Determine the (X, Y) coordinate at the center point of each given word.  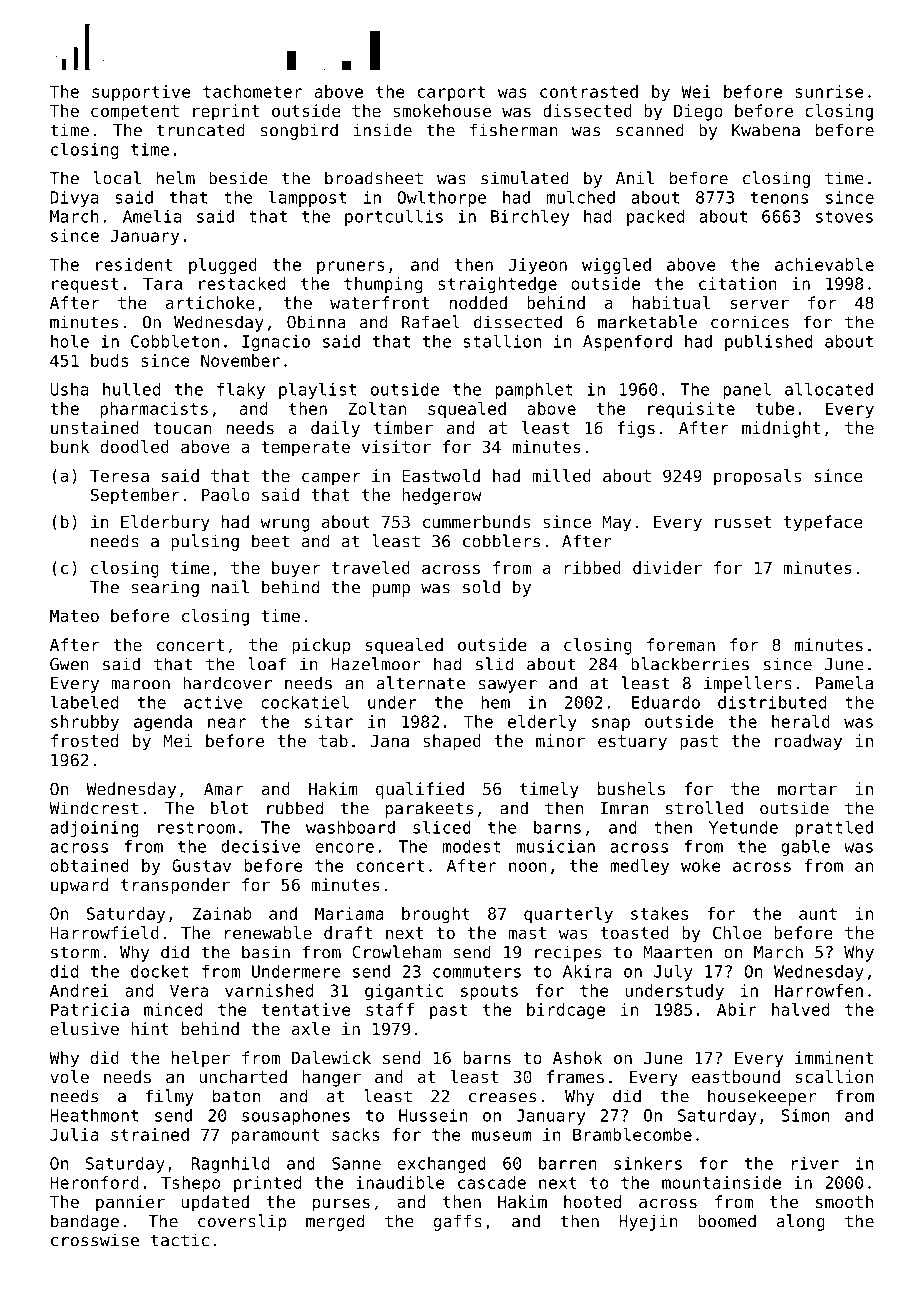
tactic (180, 1240)
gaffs (458, 1222)
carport (451, 93)
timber (403, 427)
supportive (141, 93)
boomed (727, 1221)
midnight (781, 429)
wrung (284, 525)
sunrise (829, 91)
